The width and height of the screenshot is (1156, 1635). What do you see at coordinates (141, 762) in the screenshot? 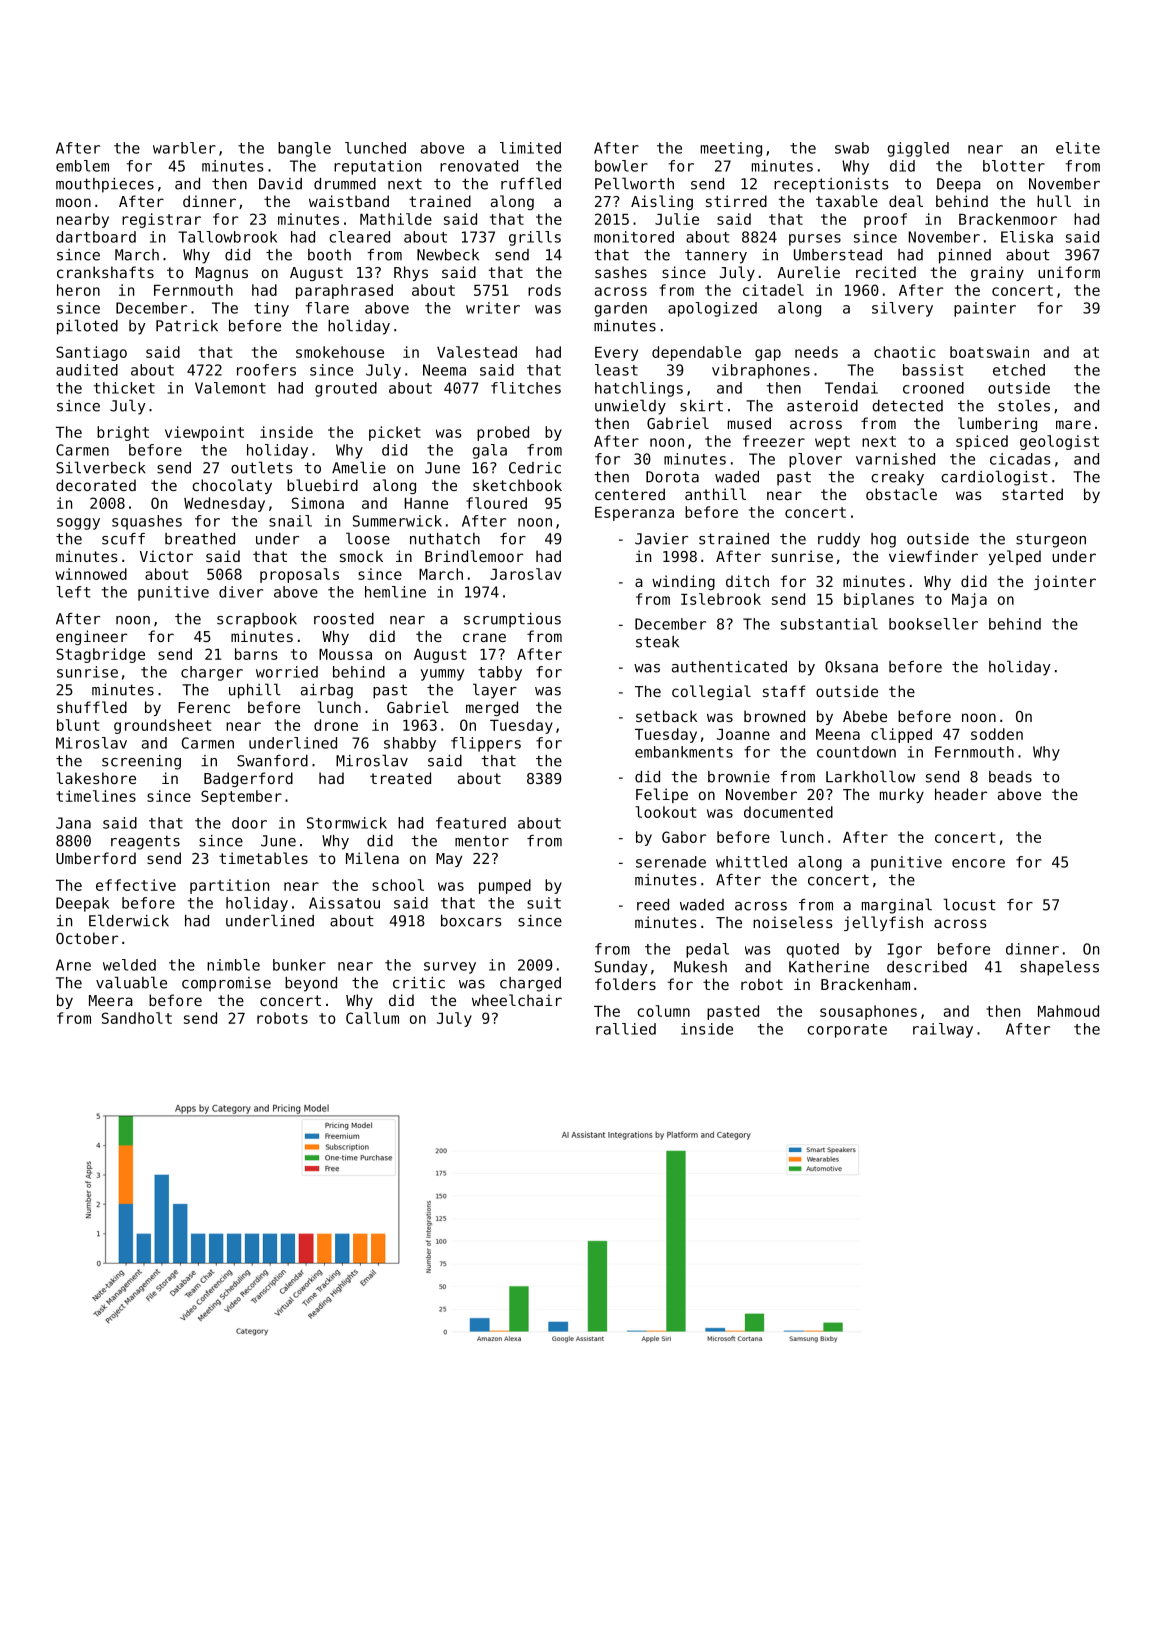
I see `screening` at bounding box center [141, 762].
